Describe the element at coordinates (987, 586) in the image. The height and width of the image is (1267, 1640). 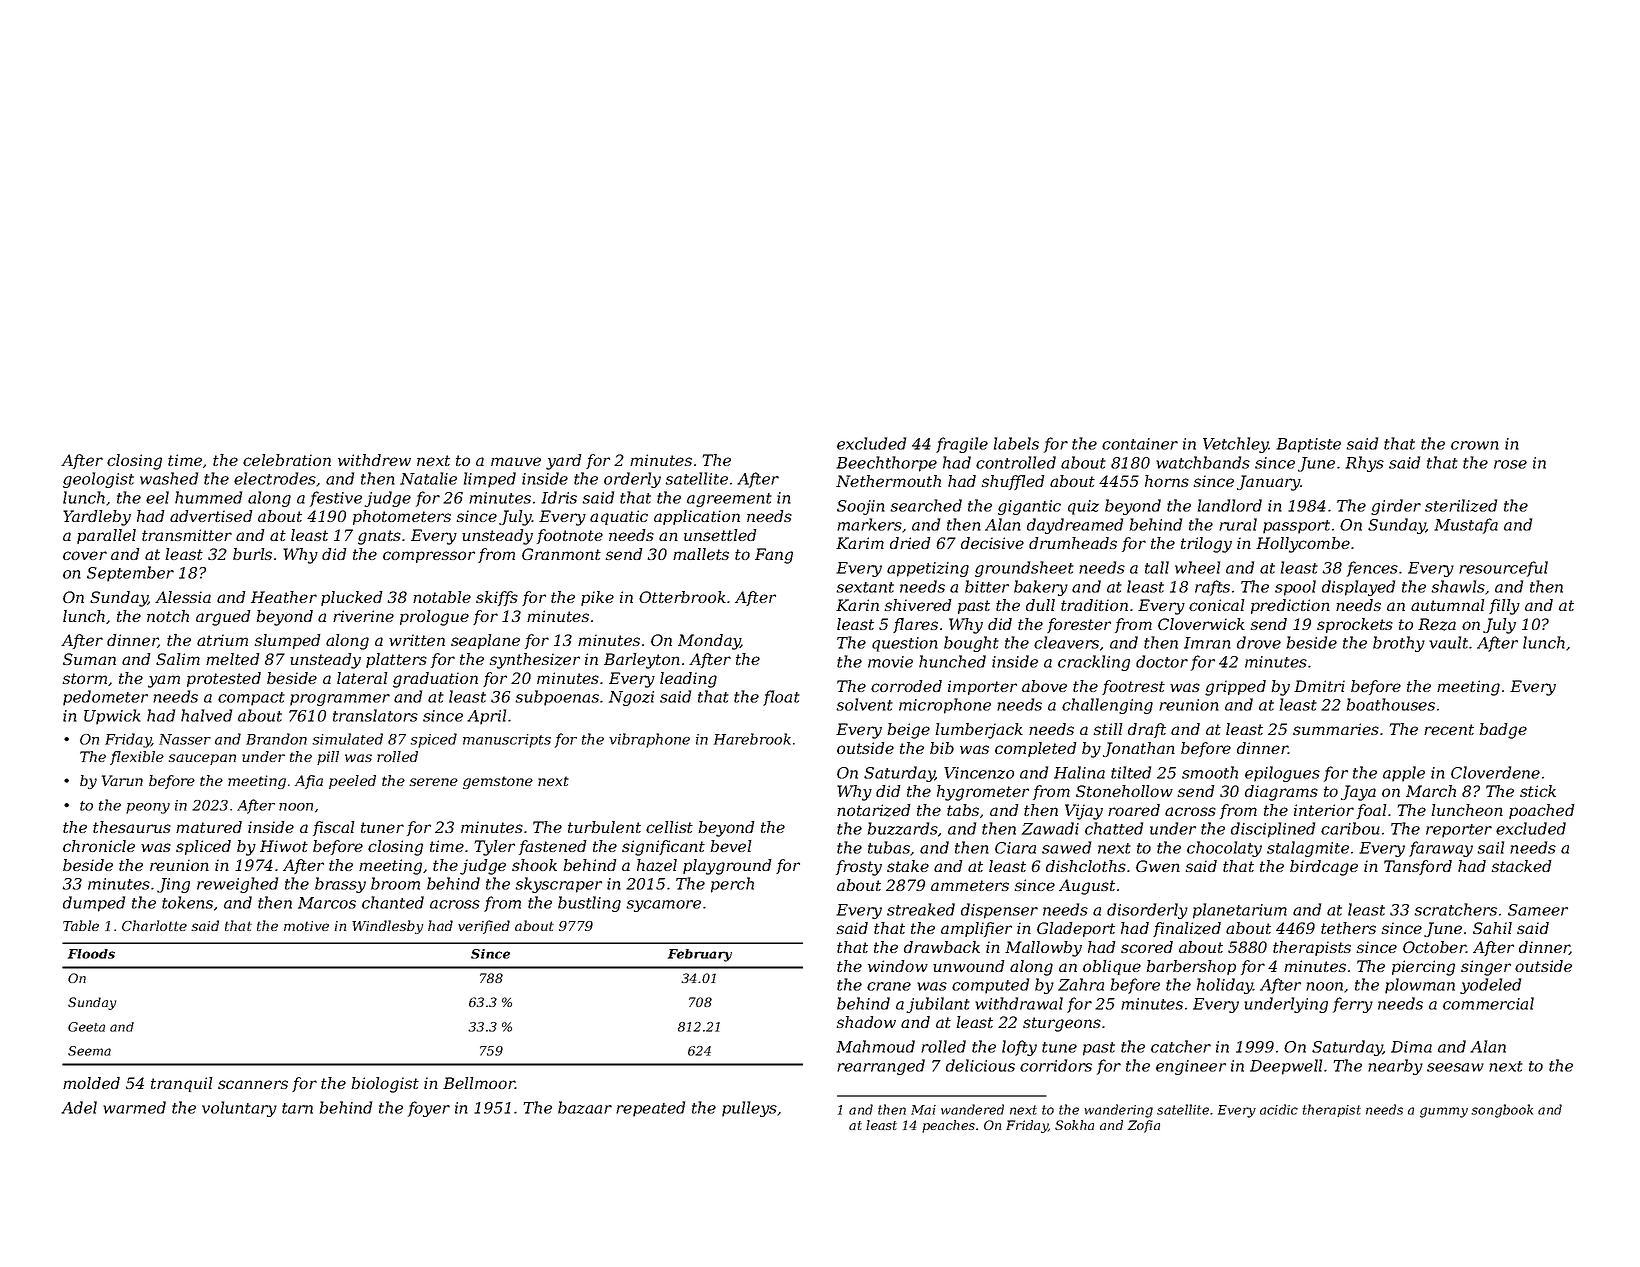
I see `bitter` at that location.
